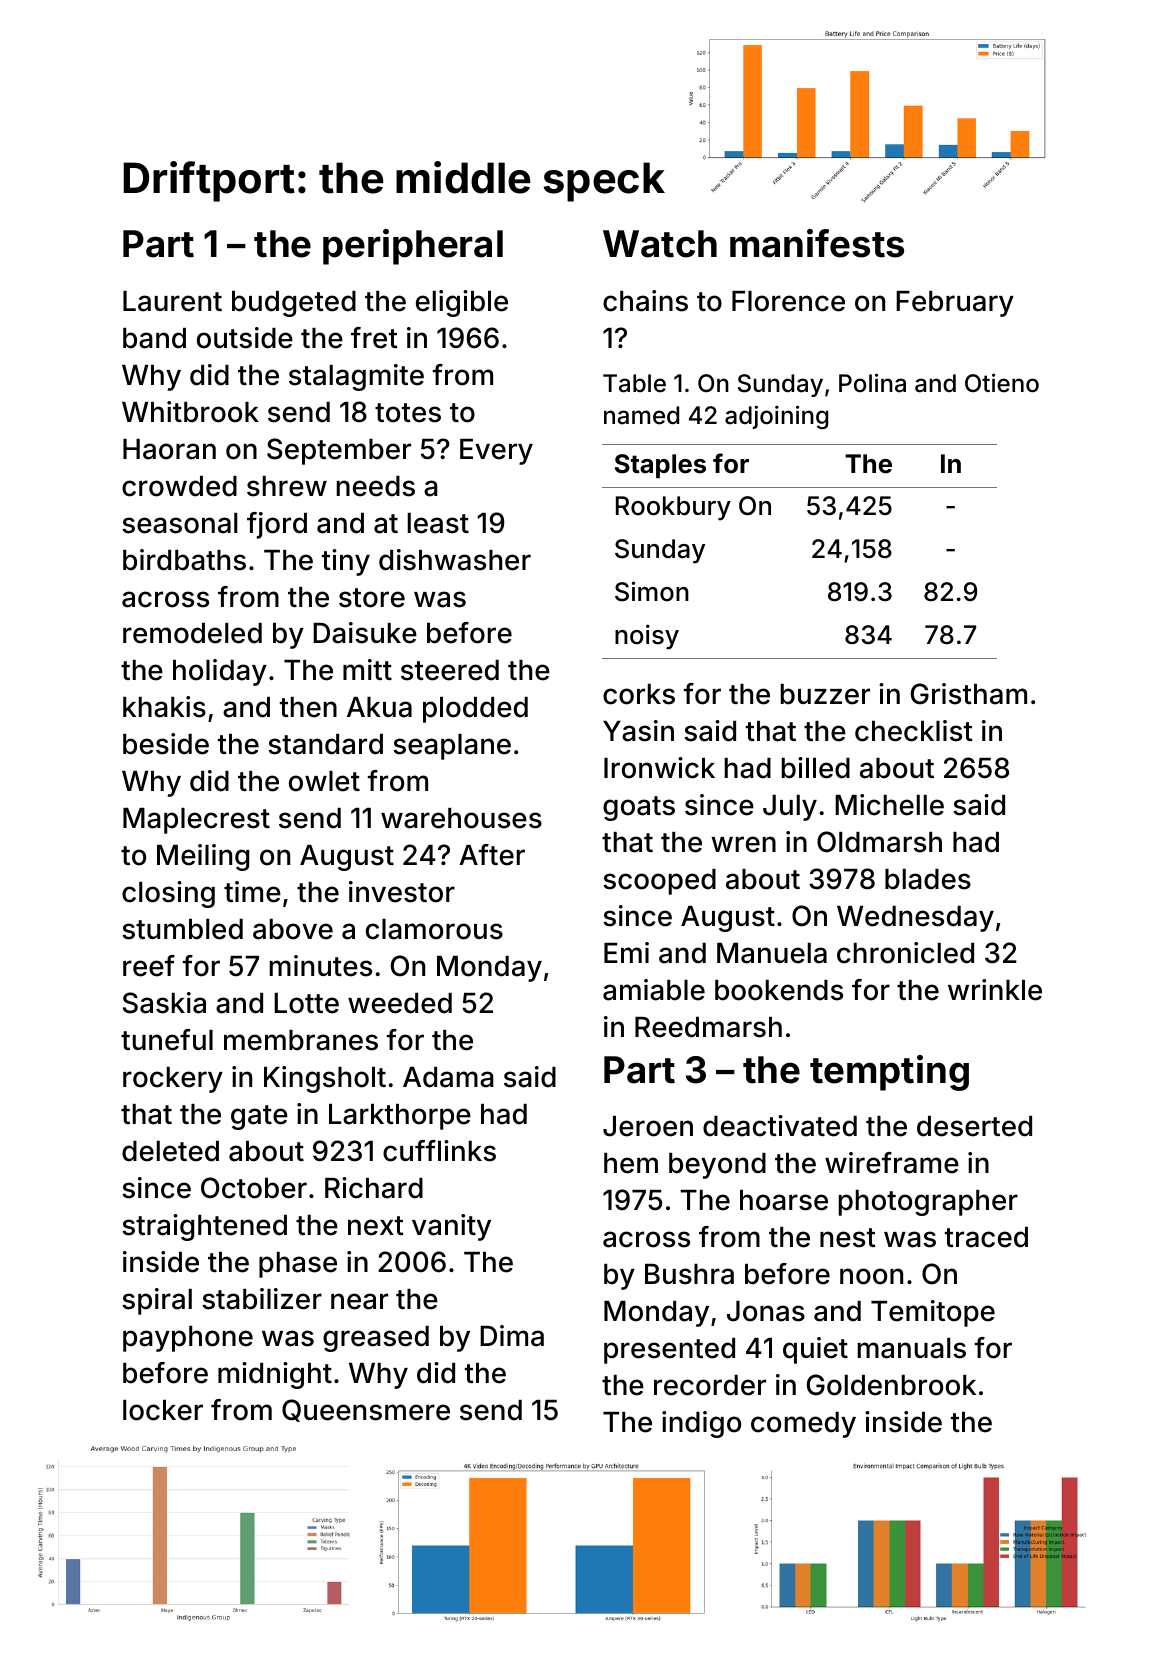 The image size is (1165, 1654). What do you see at coordinates (788, 301) in the screenshot?
I see `Florence` at bounding box center [788, 301].
